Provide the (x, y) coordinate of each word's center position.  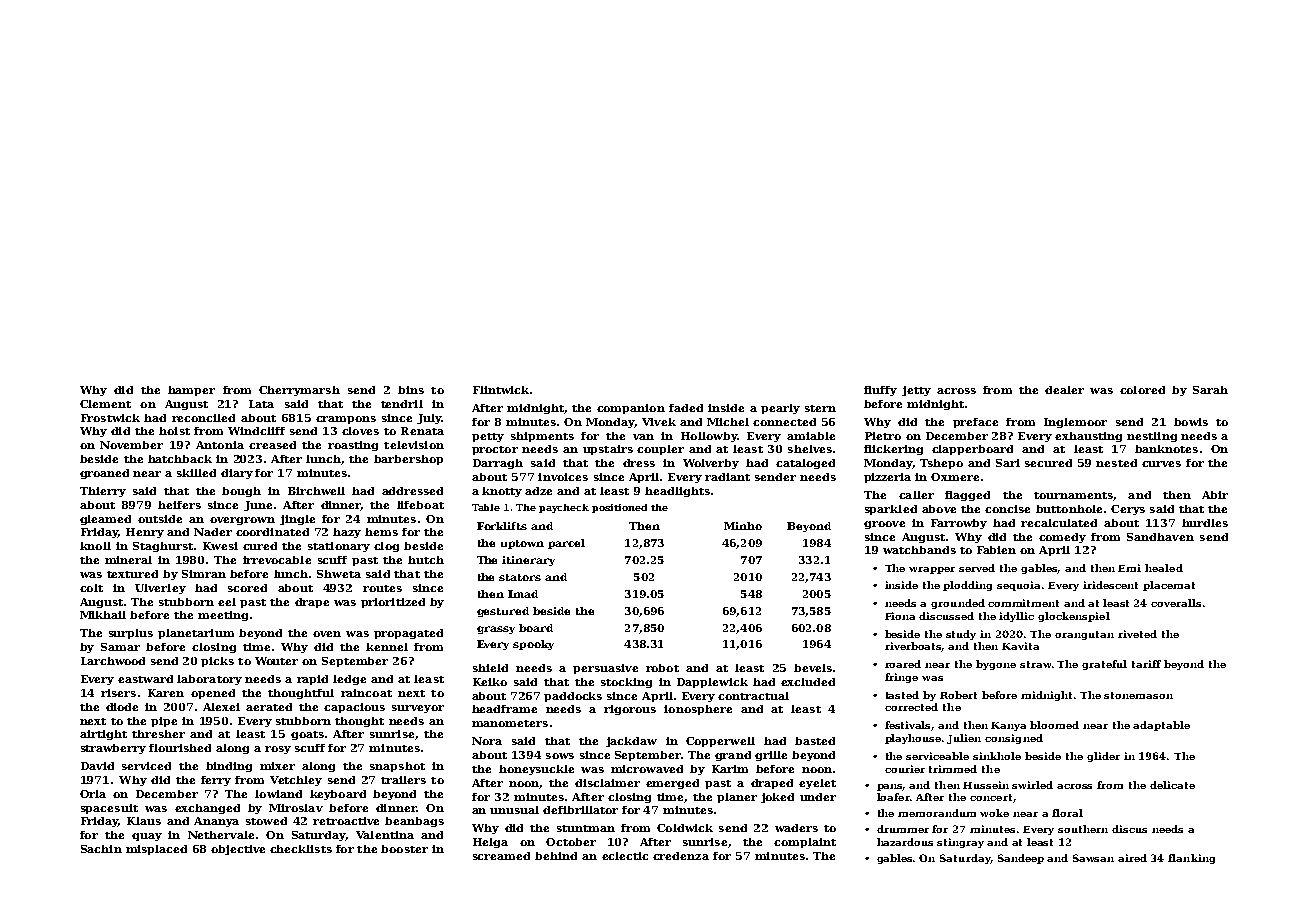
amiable (811, 436)
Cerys (1128, 510)
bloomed (1054, 725)
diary (237, 474)
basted (815, 741)
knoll (95, 546)
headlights (677, 492)
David (97, 766)
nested (1116, 463)
